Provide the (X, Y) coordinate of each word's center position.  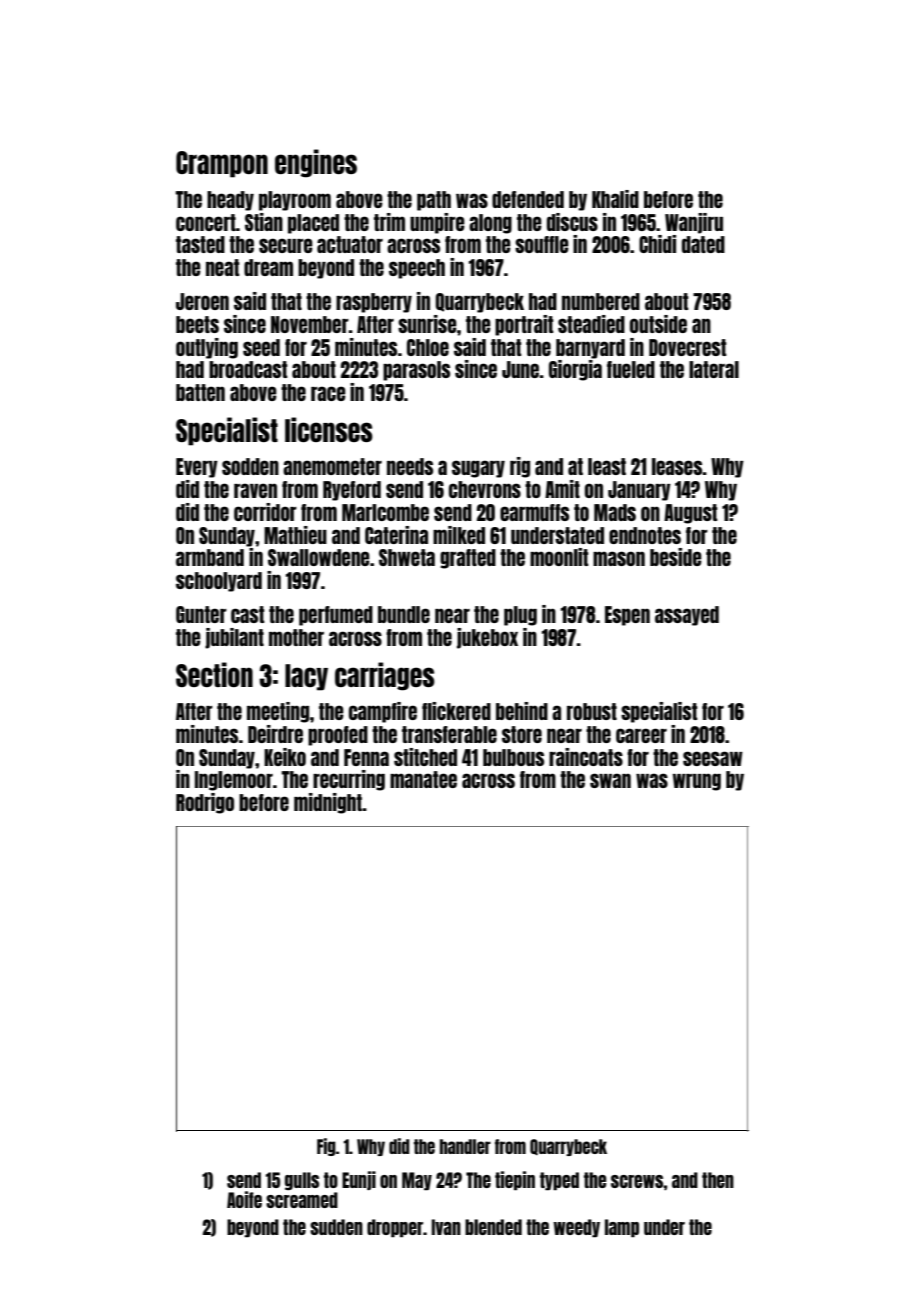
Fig (326, 1147)
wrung (697, 782)
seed (261, 347)
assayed (687, 616)
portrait (524, 325)
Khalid (615, 199)
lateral (714, 369)
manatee (423, 779)
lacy (306, 677)
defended (528, 199)
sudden (336, 1227)
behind (522, 711)
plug (520, 616)
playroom (295, 201)
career (641, 735)
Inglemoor (234, 781)
